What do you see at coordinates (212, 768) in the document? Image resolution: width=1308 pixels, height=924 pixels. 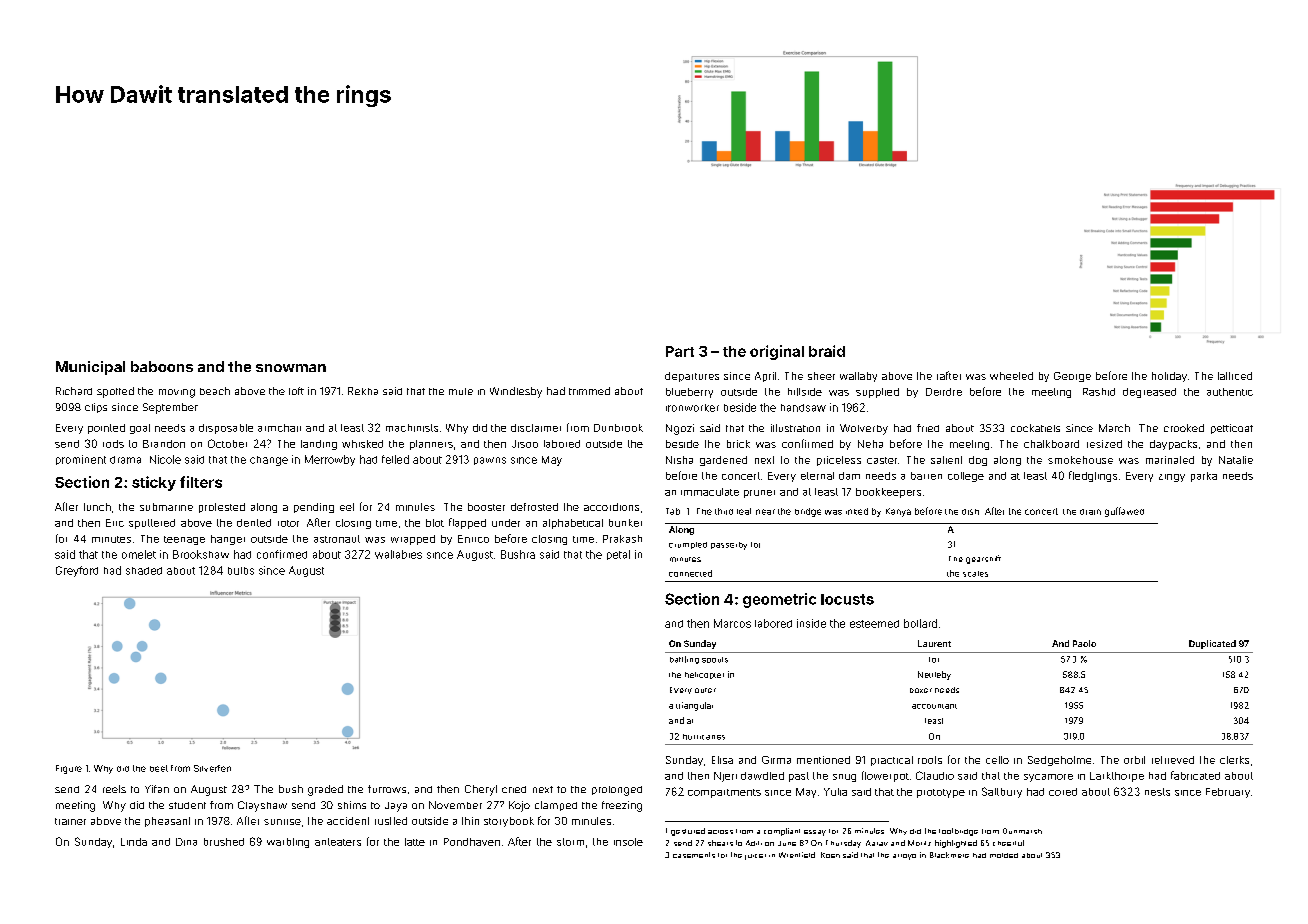 I see `Silverfen` at bounding box center [212, 768].
